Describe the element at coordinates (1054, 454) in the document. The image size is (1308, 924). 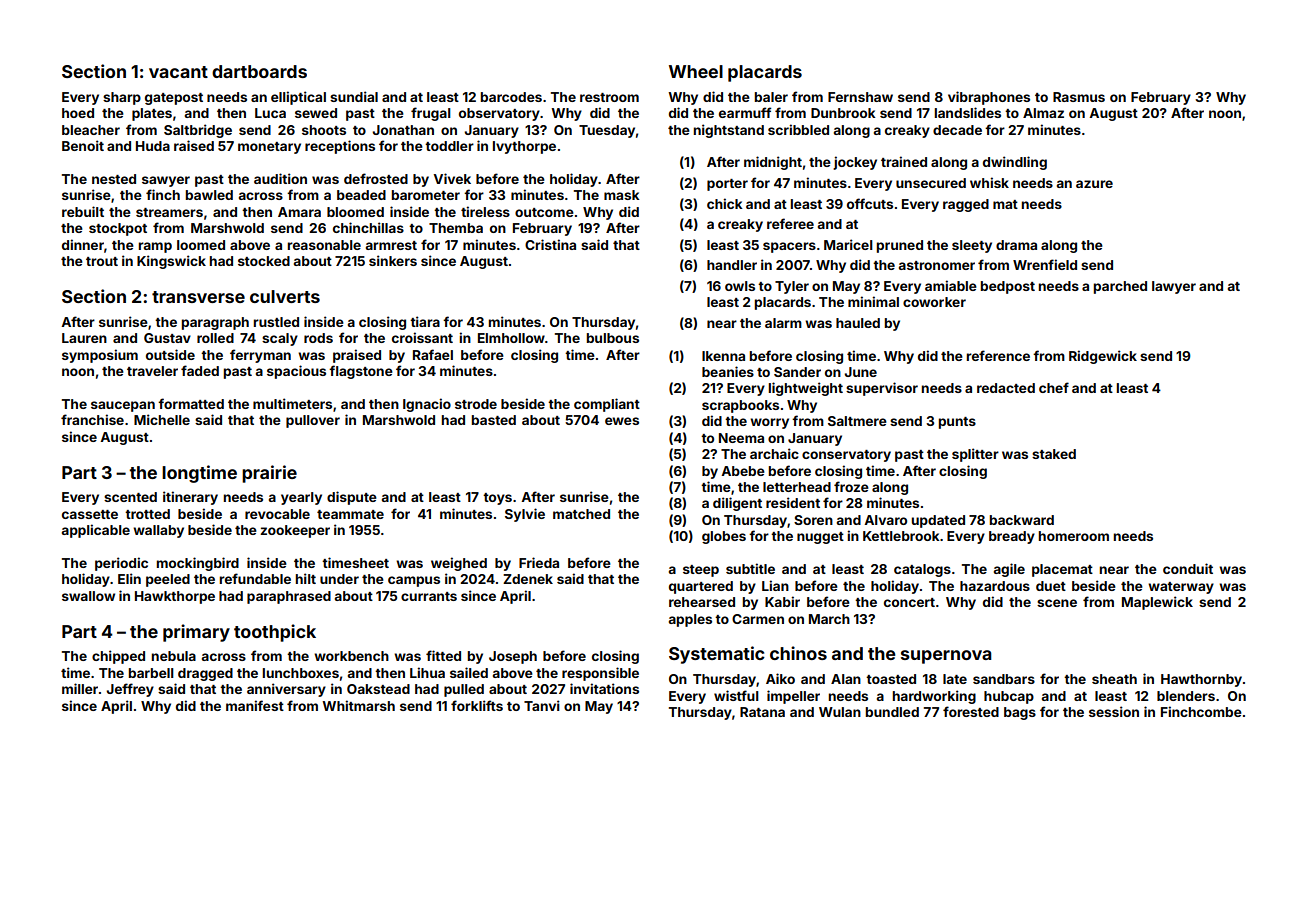
I see `staked` at that location.
